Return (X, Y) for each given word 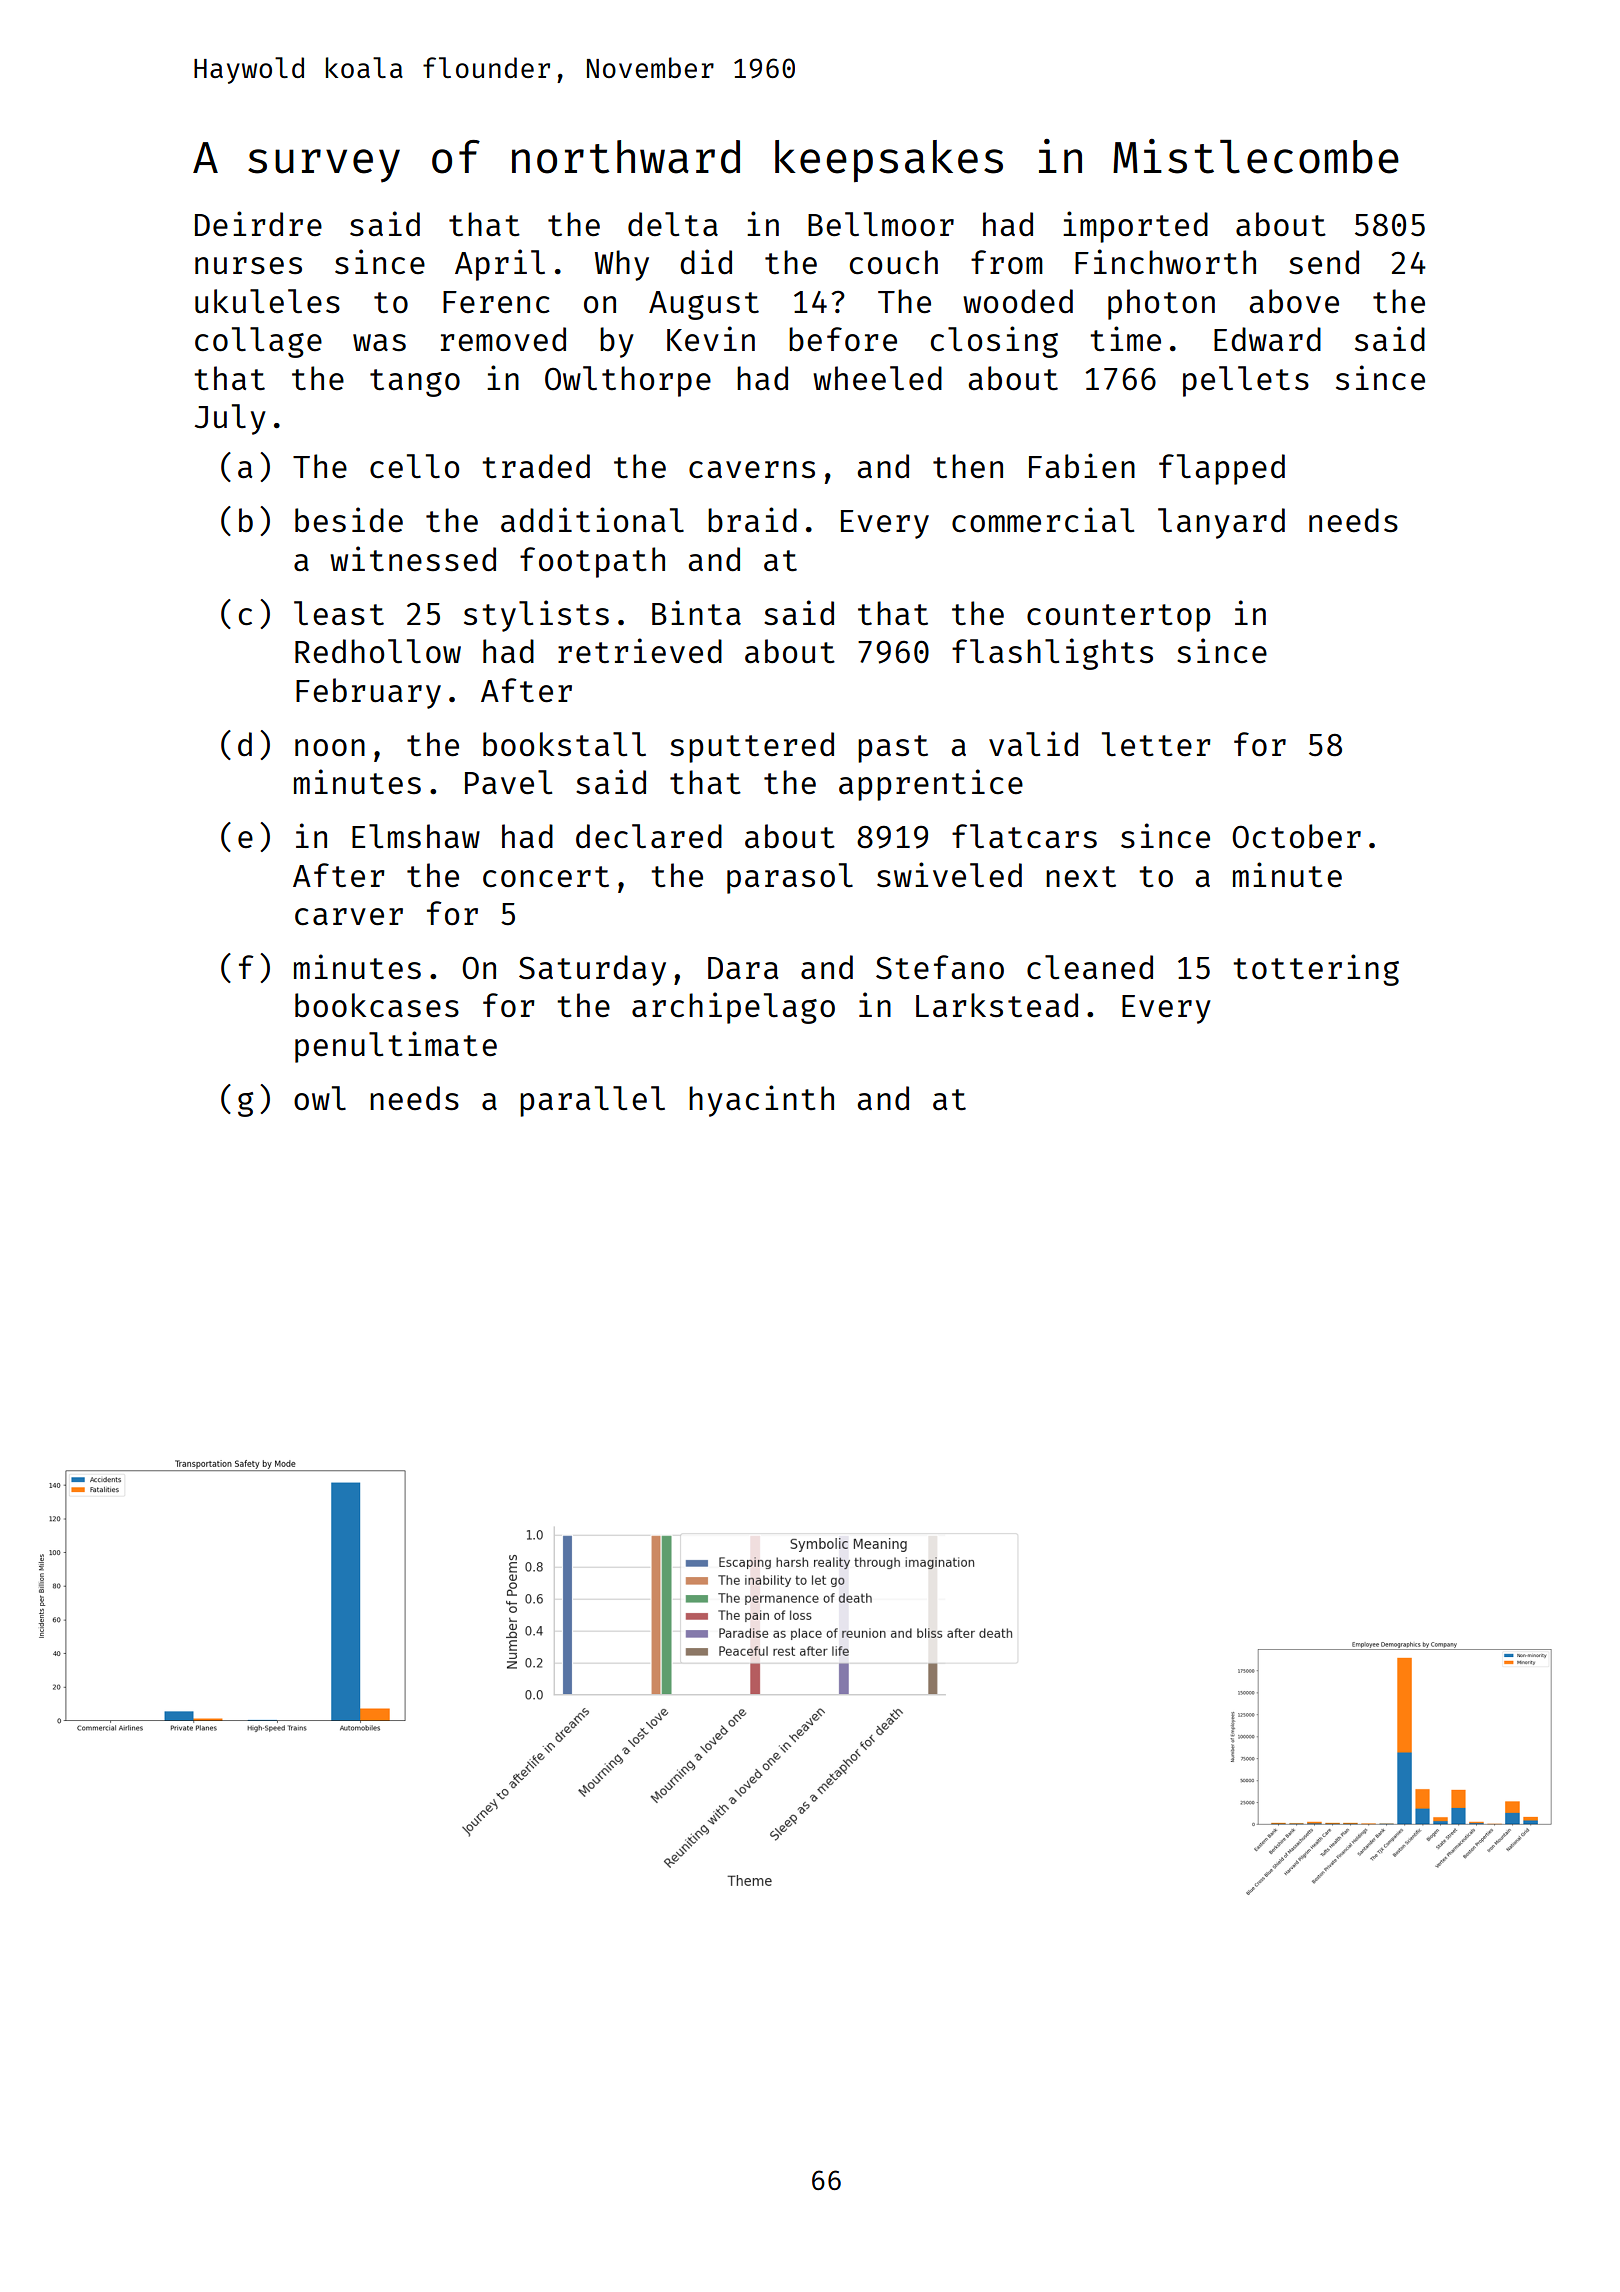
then (968, 466)
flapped (1222, 469)
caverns (752, 470)
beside (349, 520)
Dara (743, 968)
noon (330, 748)
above (1294, 301)
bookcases (377, 1005)
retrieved (640, 651)
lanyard (1221, 523)
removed (503, 339)
